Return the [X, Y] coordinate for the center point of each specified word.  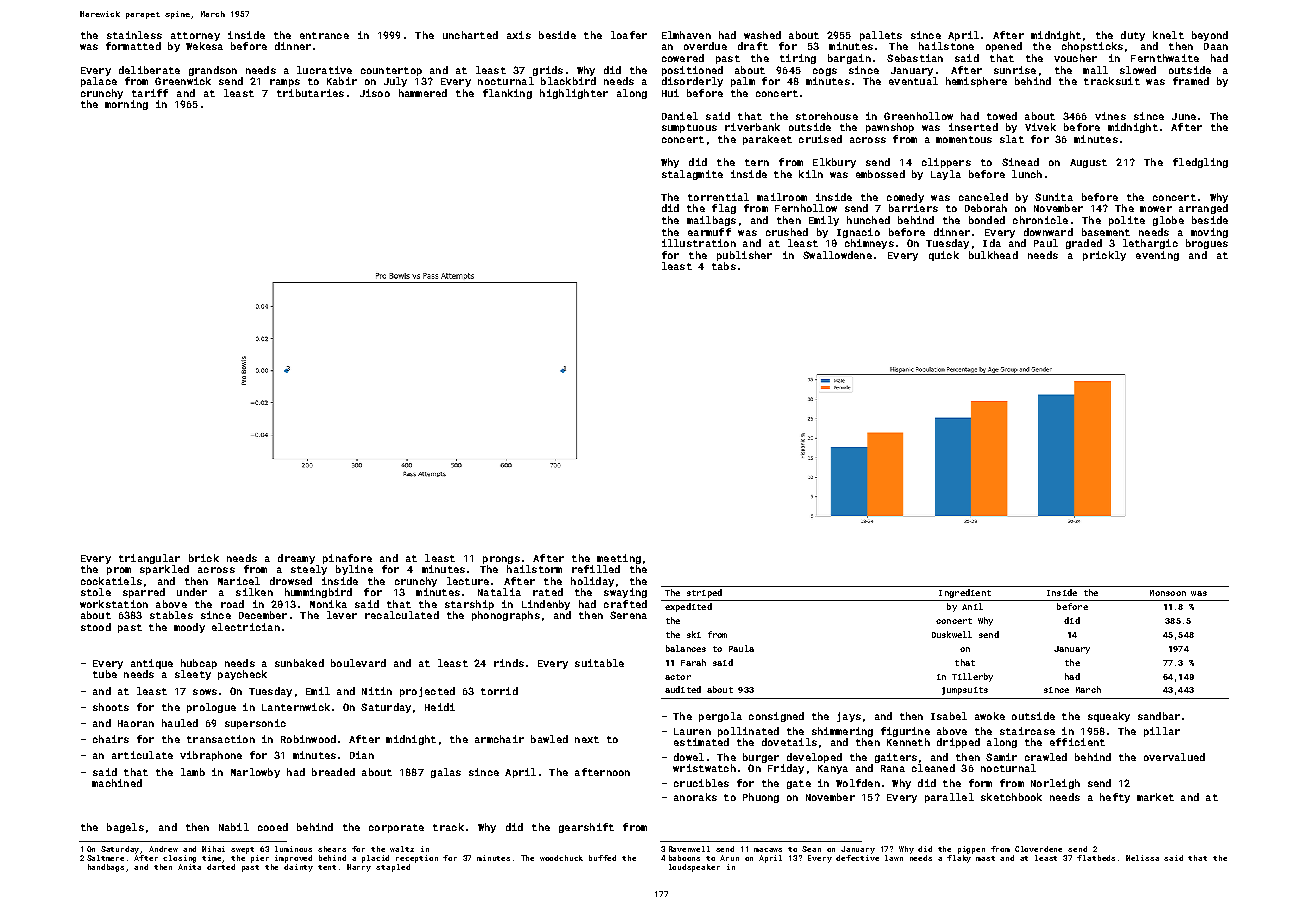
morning [126, 105]
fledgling [1200, 163]
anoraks [695, 797]
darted [221, 867]
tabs [724, 266]
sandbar [1159, 716]
